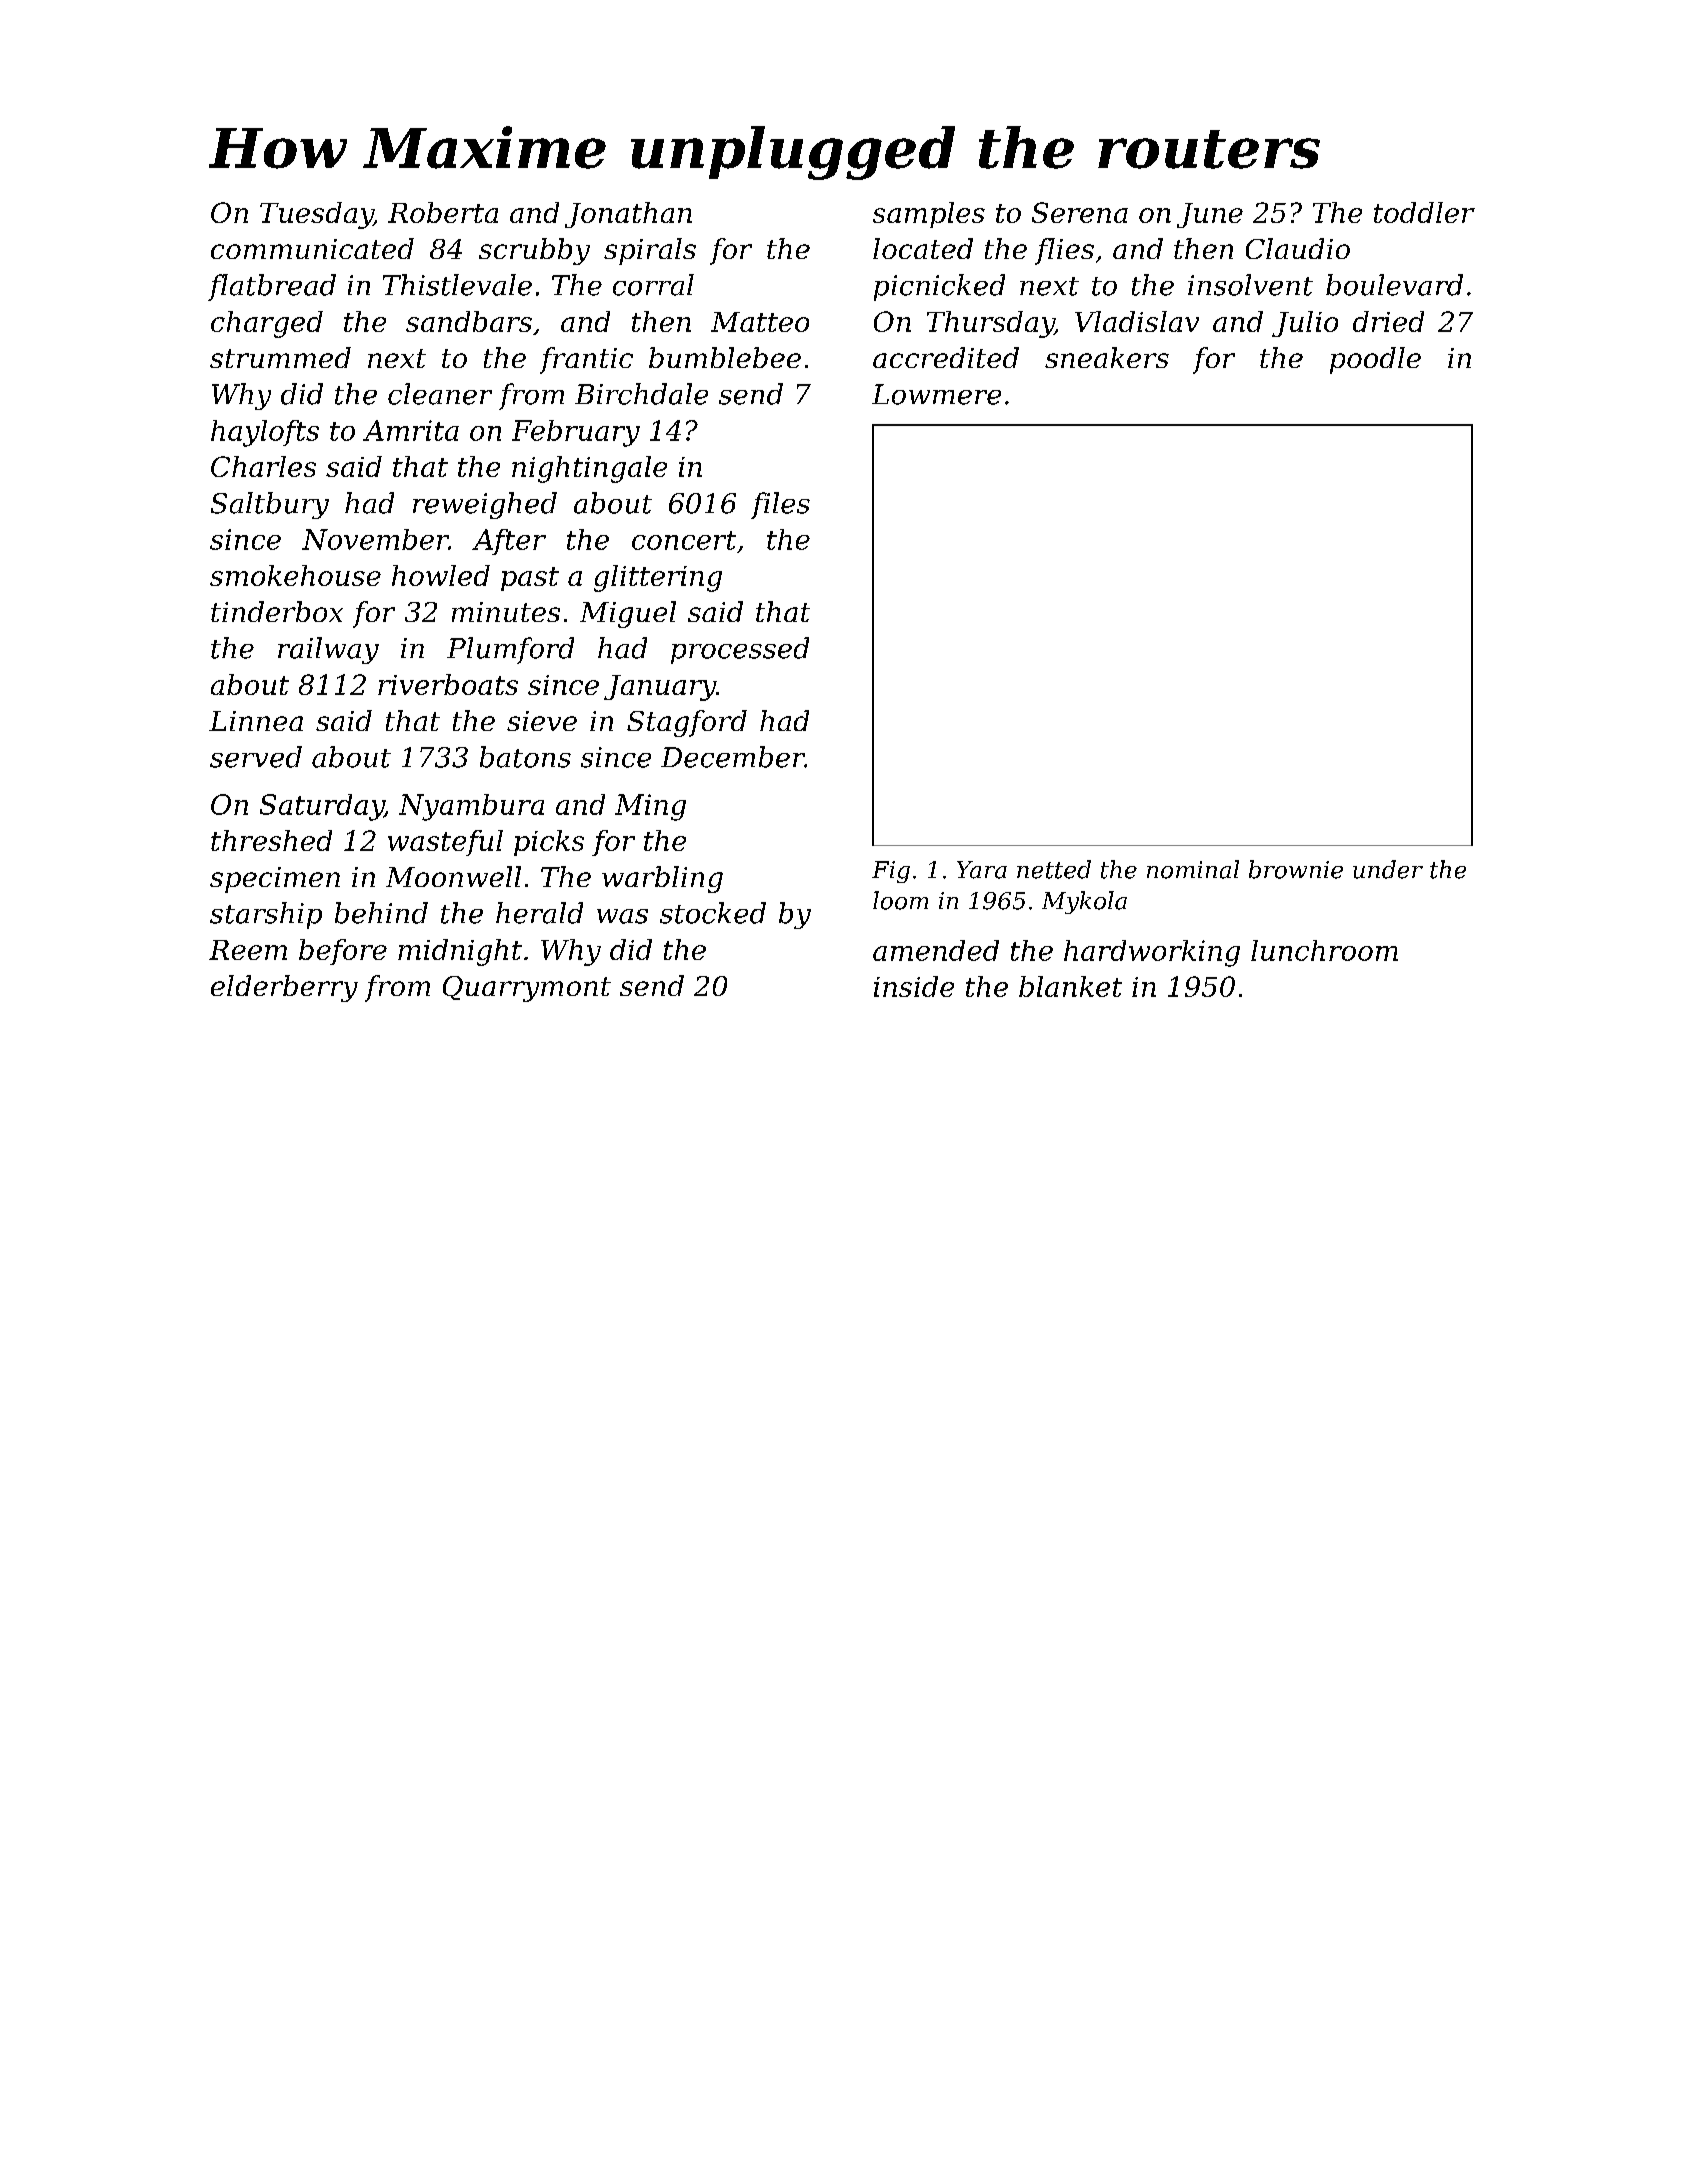 This image has height=2178, width=1683. What do you see at coordinates (411, 430) in the image?
I see `Amrita` at bounding box center [411, 430].
